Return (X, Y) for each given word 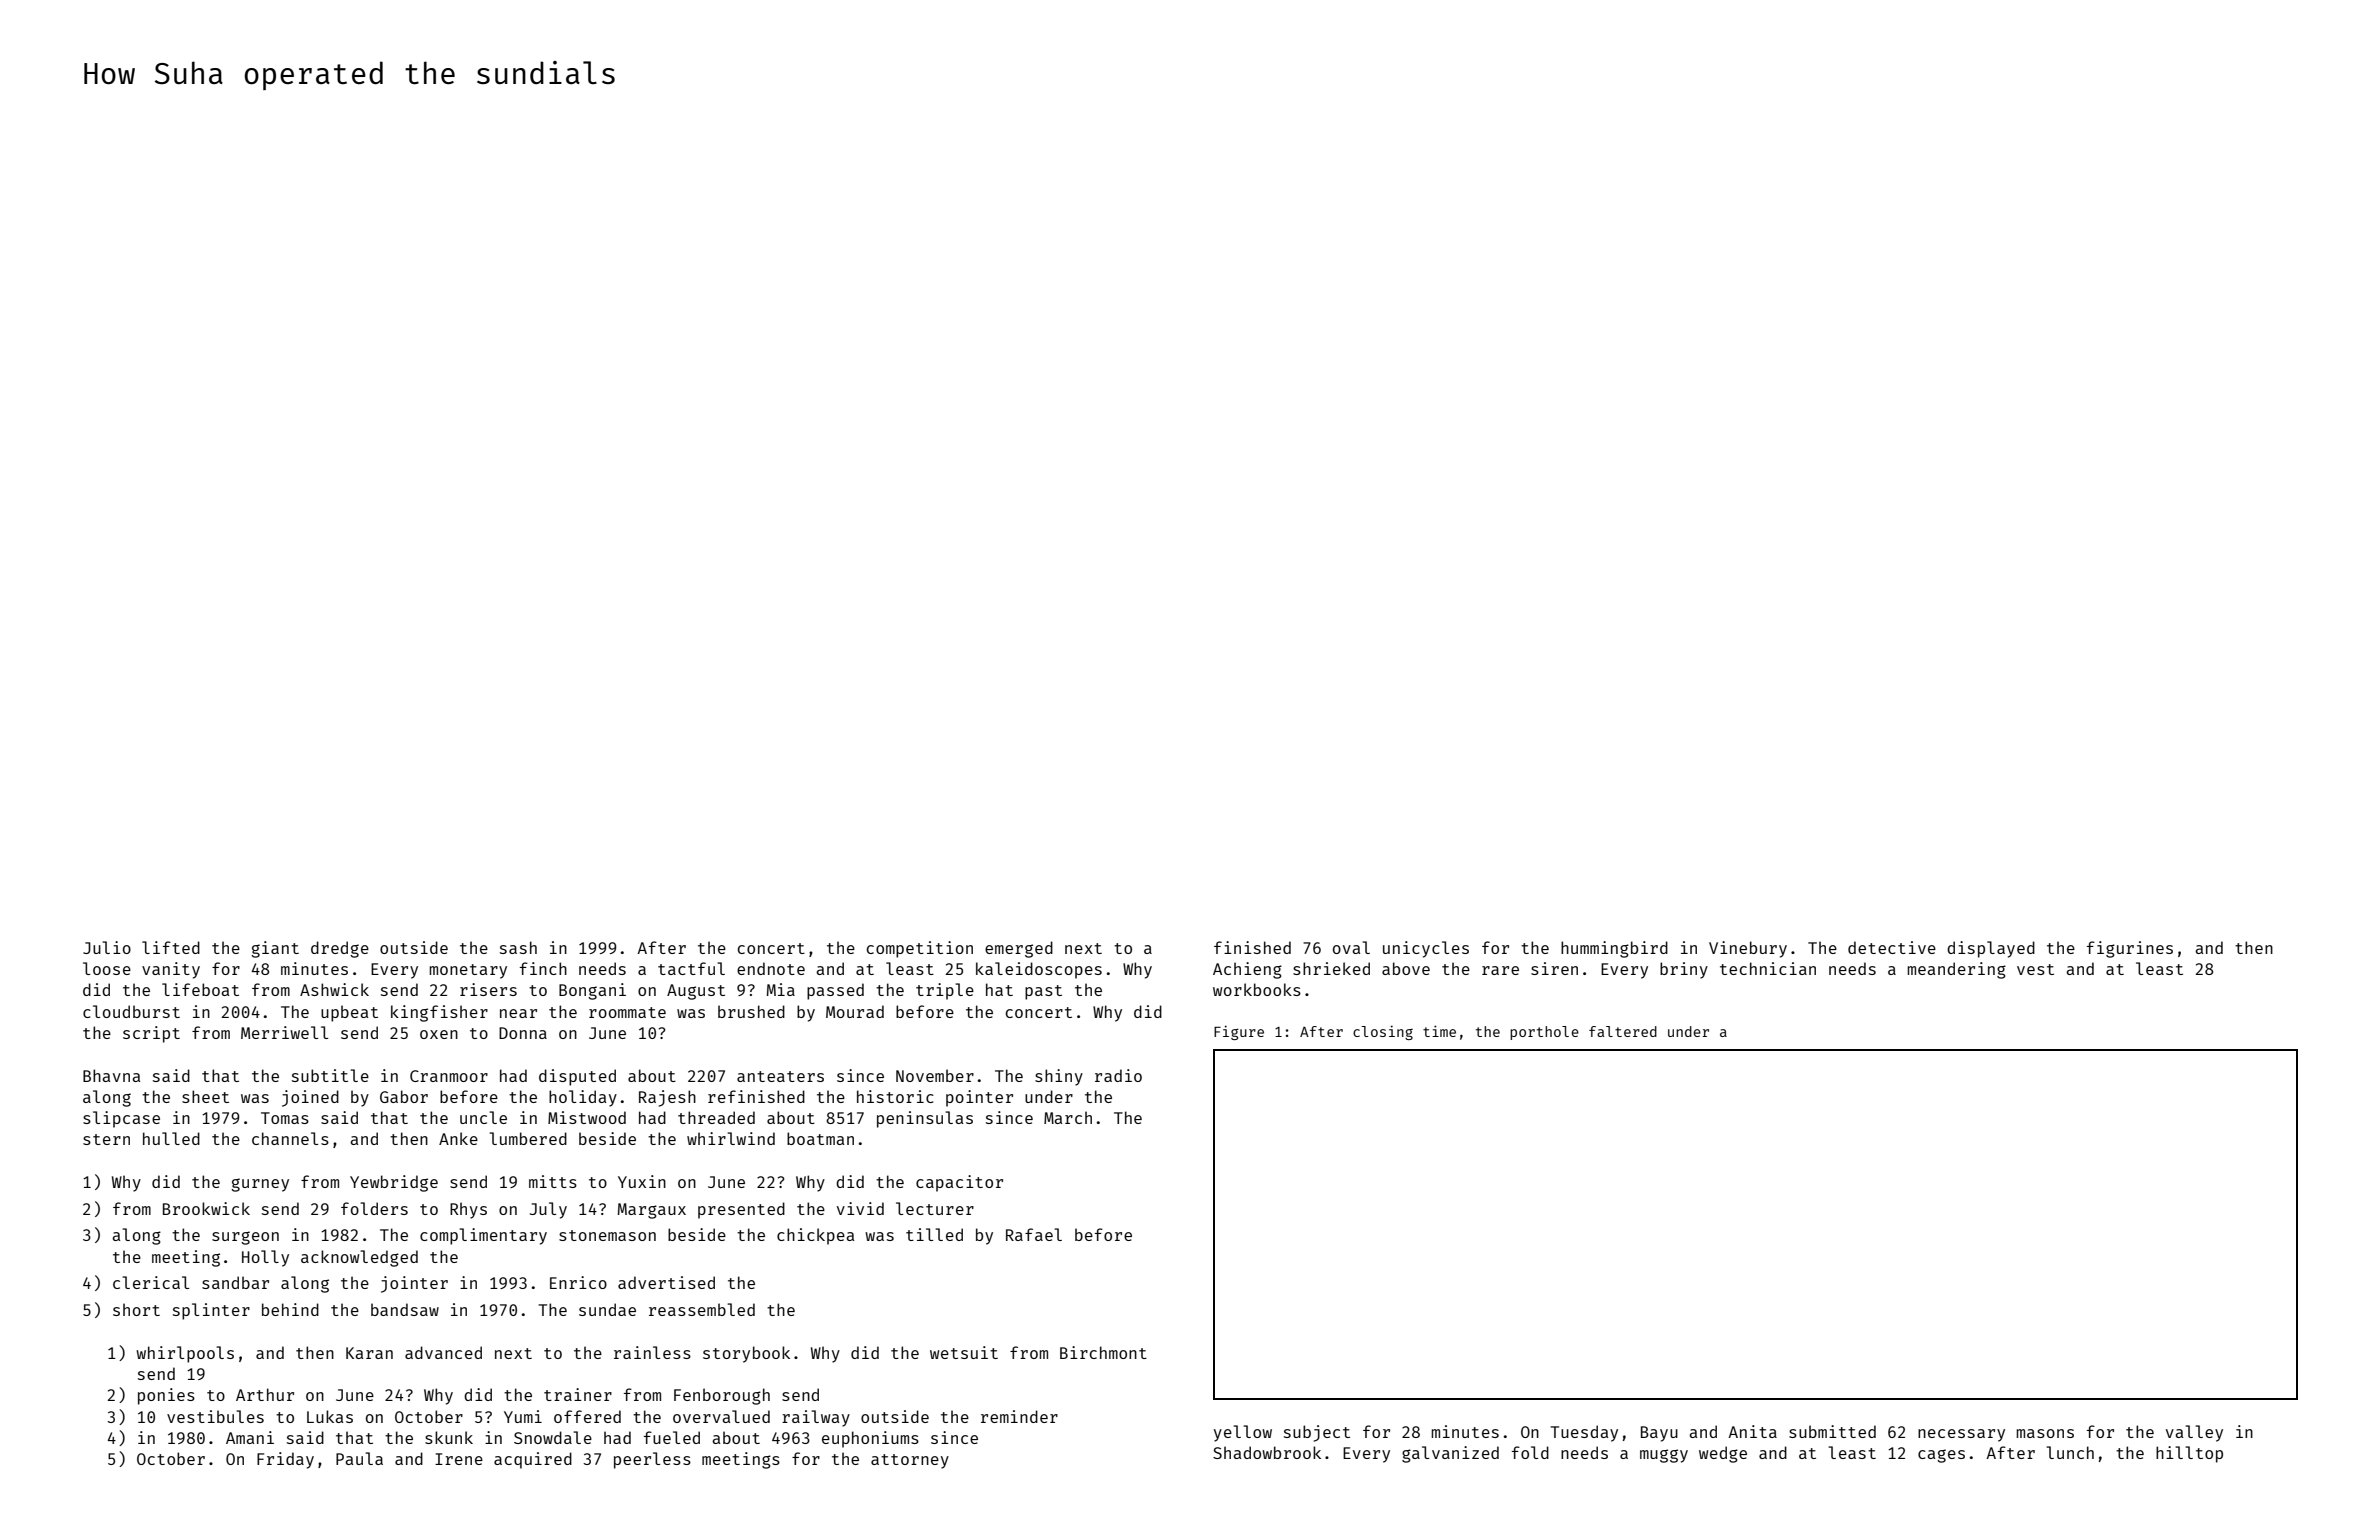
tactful (691, 968)
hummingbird (1614, 949)
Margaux (652, 1211)
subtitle (330, 1075)
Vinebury (1748, 949)
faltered (1623, 1031)
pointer (979, 1098)
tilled (934, 1234)
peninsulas (925, 1119)
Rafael (1034, 1234)
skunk (449, 1437)
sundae (607, 1309)
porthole (1544, 1033)
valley (2194, 1433)
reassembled (702, 1309)
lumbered (528, 1138)
